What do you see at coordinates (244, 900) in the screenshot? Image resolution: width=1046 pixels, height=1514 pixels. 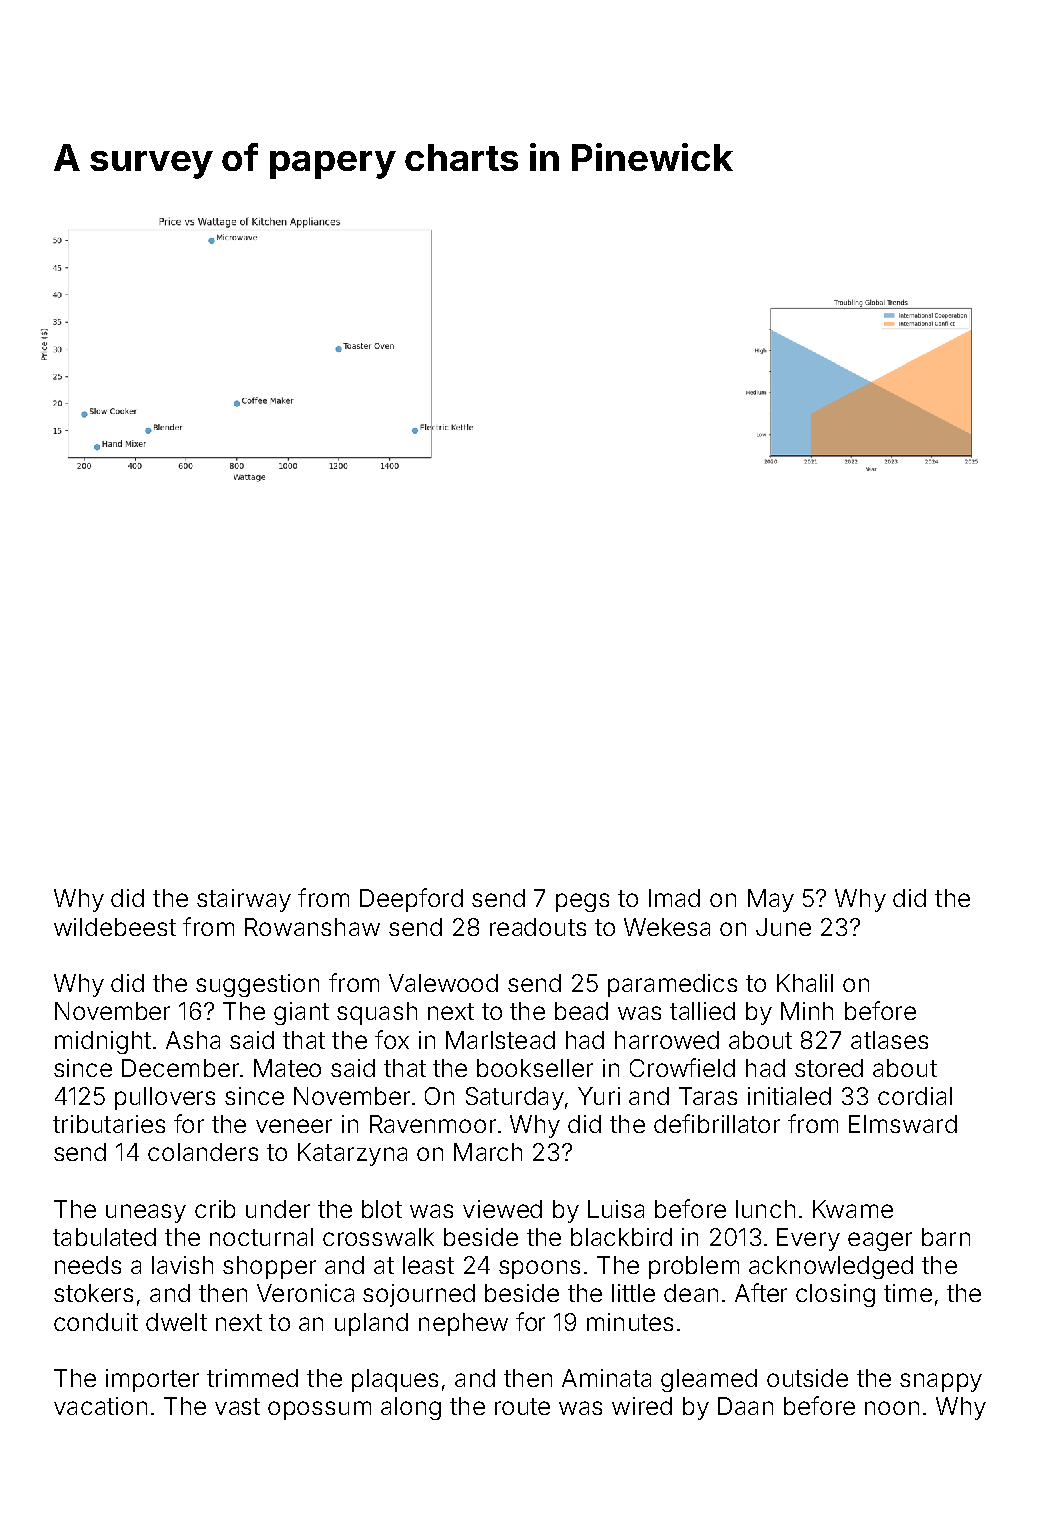 I see `stairway` at bounding box center [244, 900].
